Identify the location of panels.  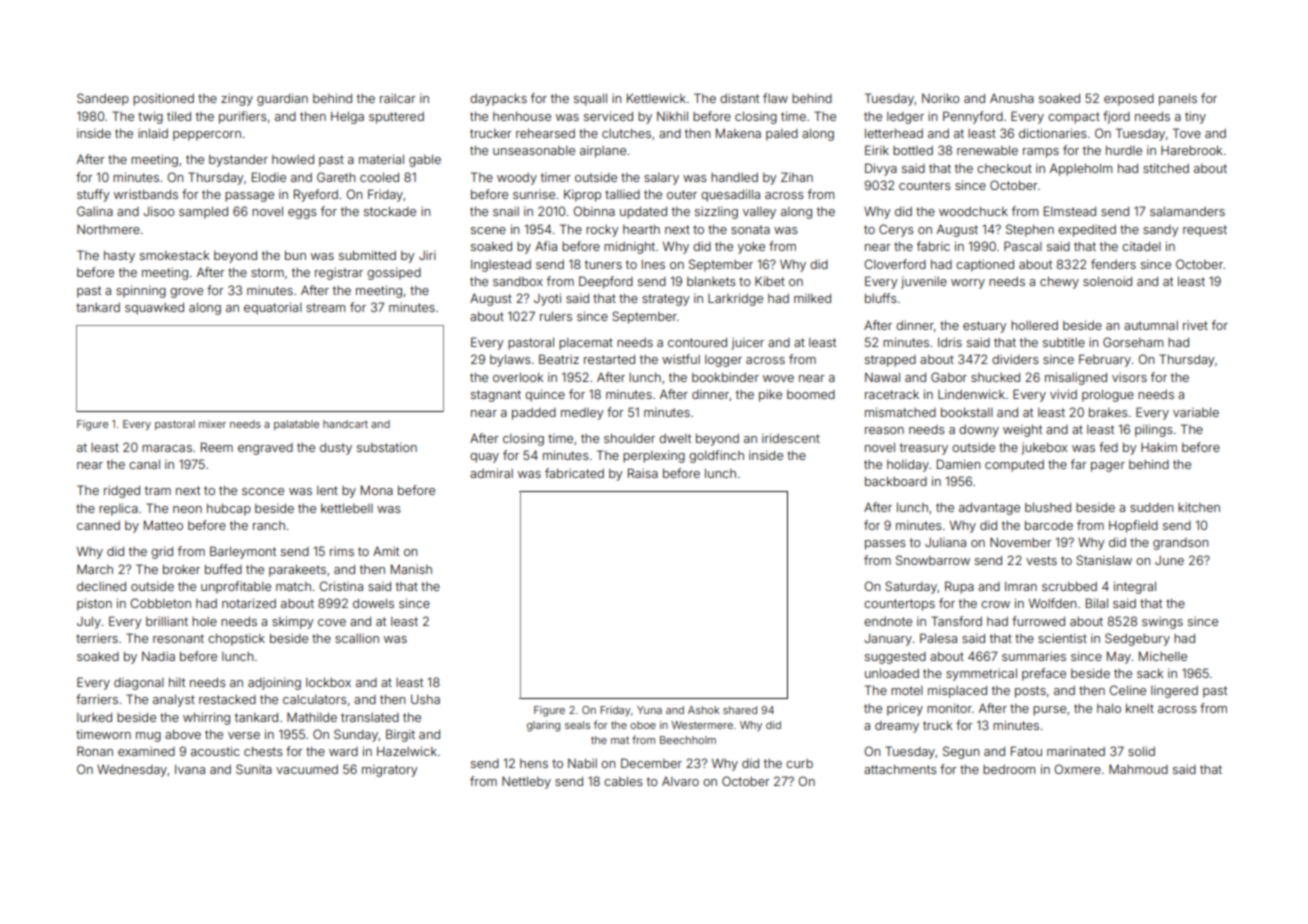
(1178, 100).
